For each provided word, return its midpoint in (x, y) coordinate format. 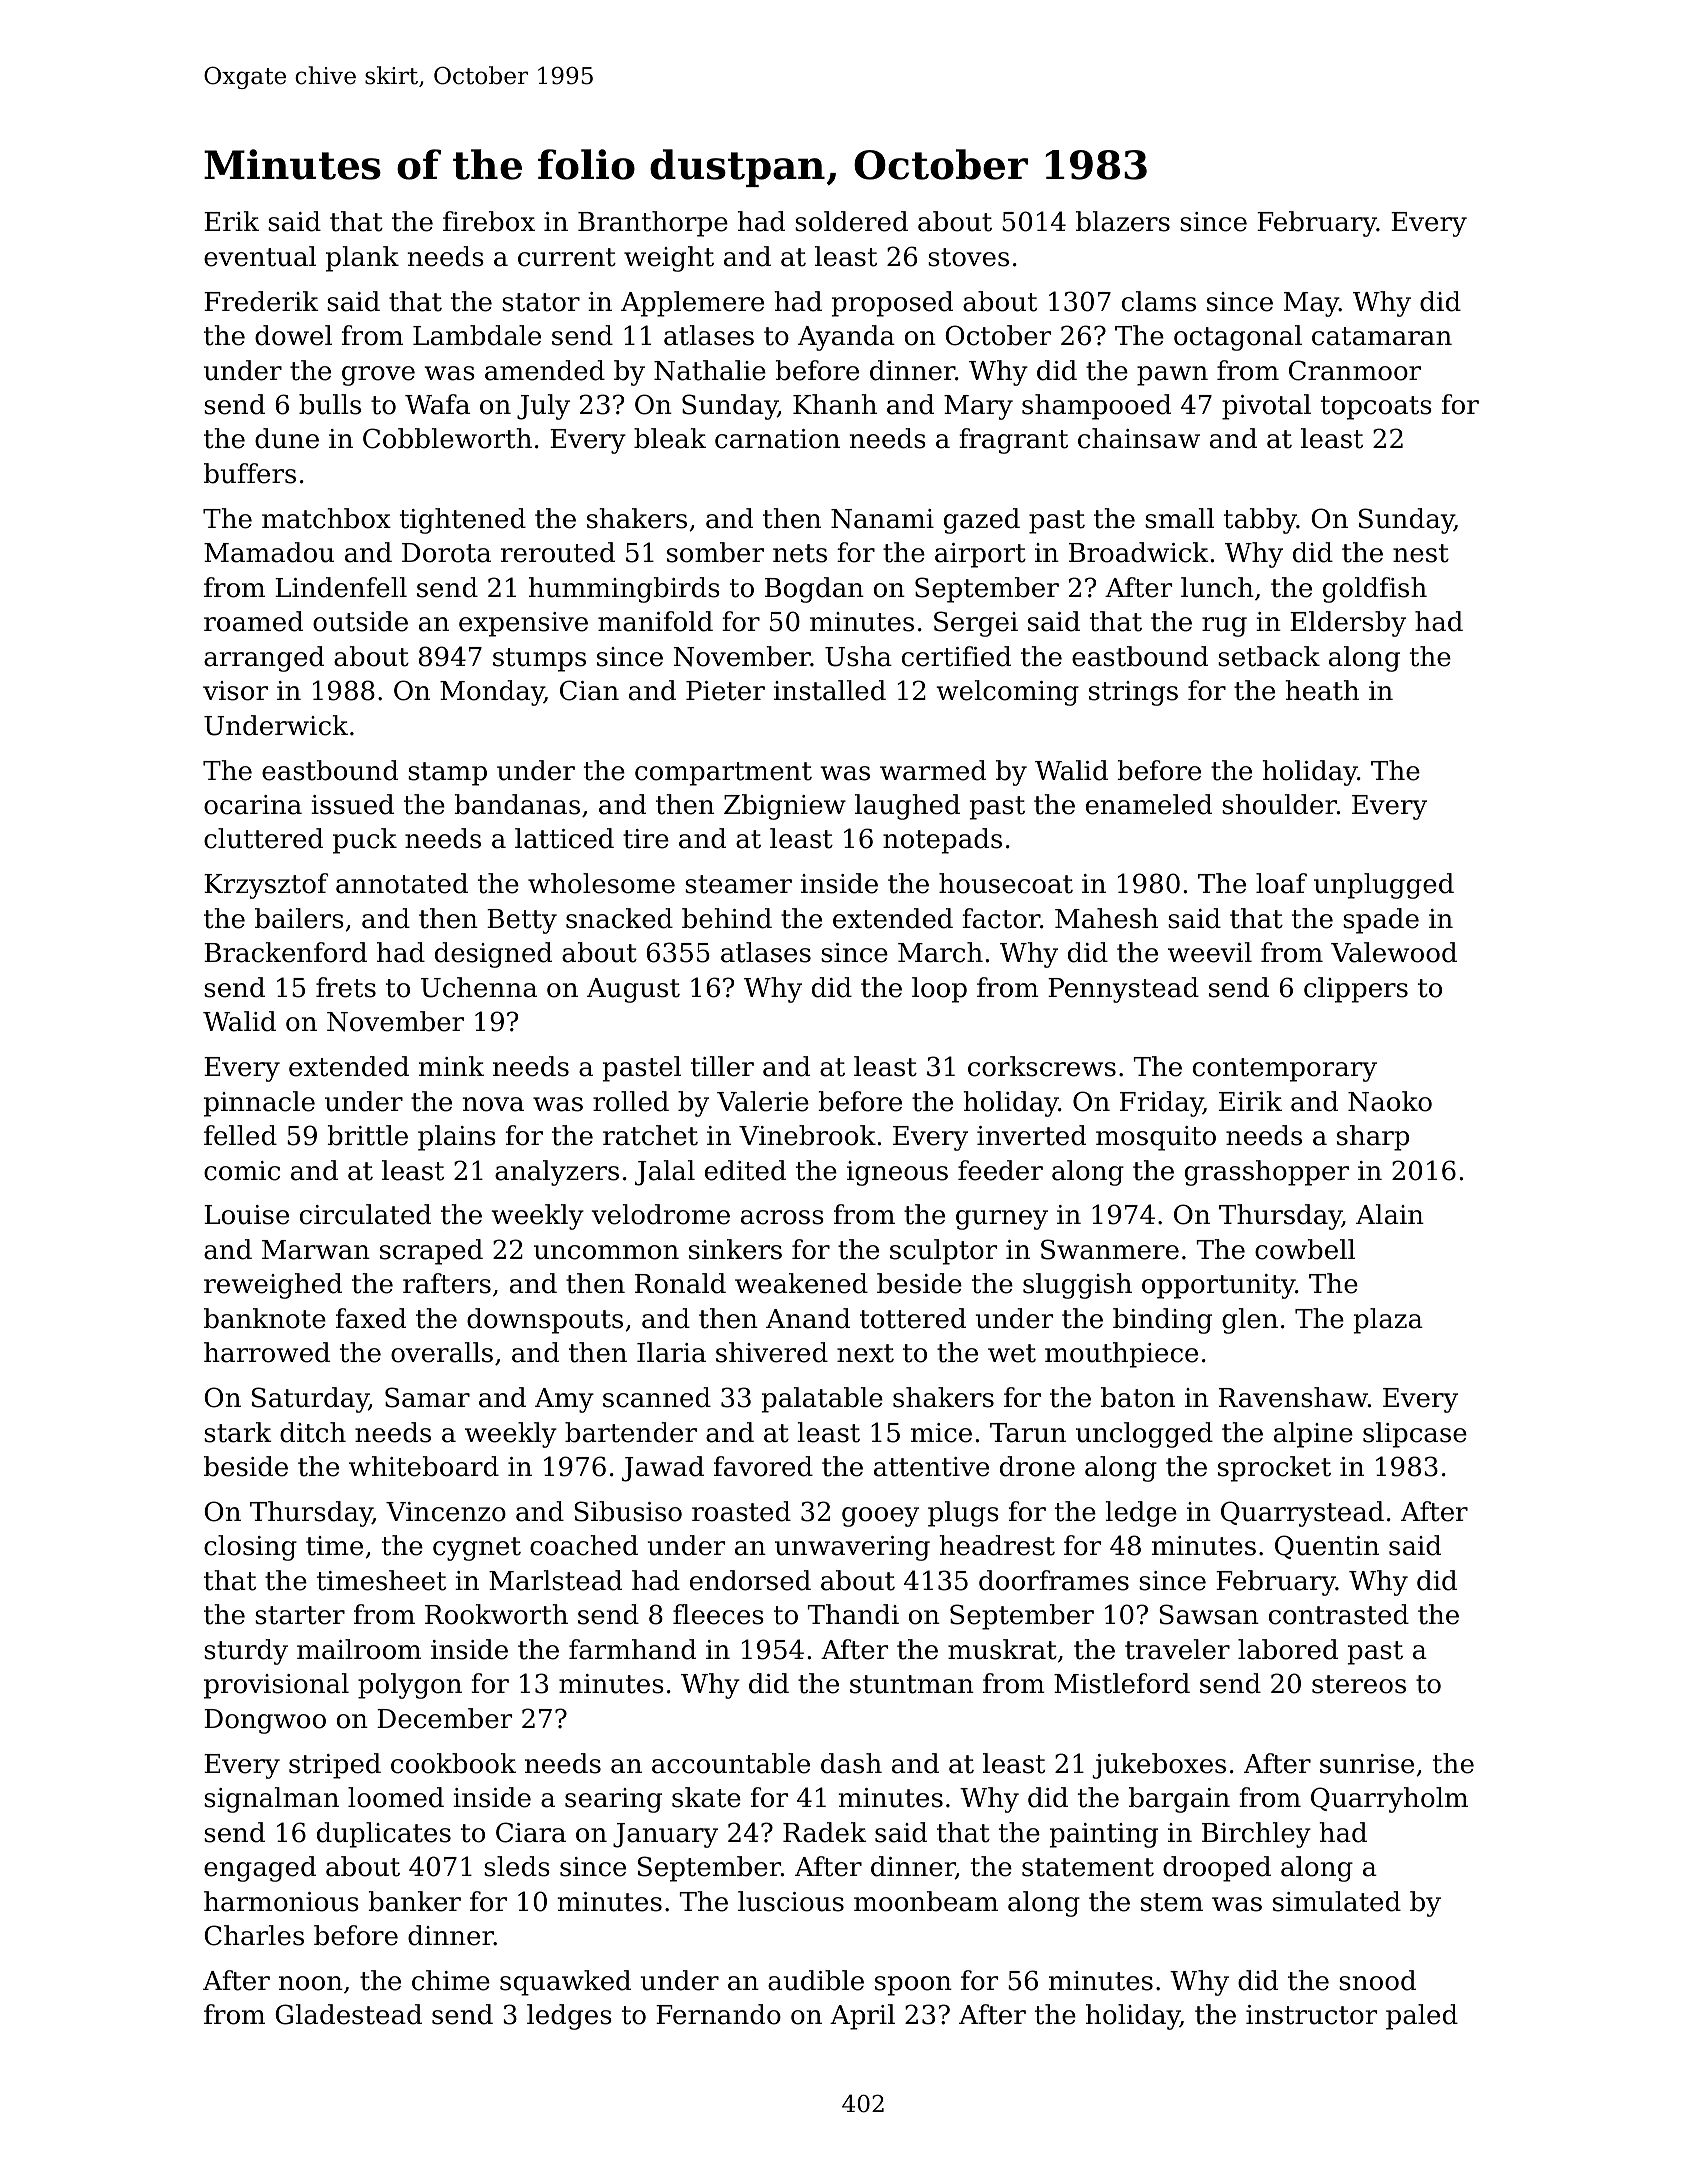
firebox (489, 221)
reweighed (273, 1286)
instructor (1311, 2015)
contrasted (1339, 1614)
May (1311, 304)
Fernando (718, 2014)
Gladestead (348, 2014)
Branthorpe (653, 224)
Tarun (1028, 1433)
